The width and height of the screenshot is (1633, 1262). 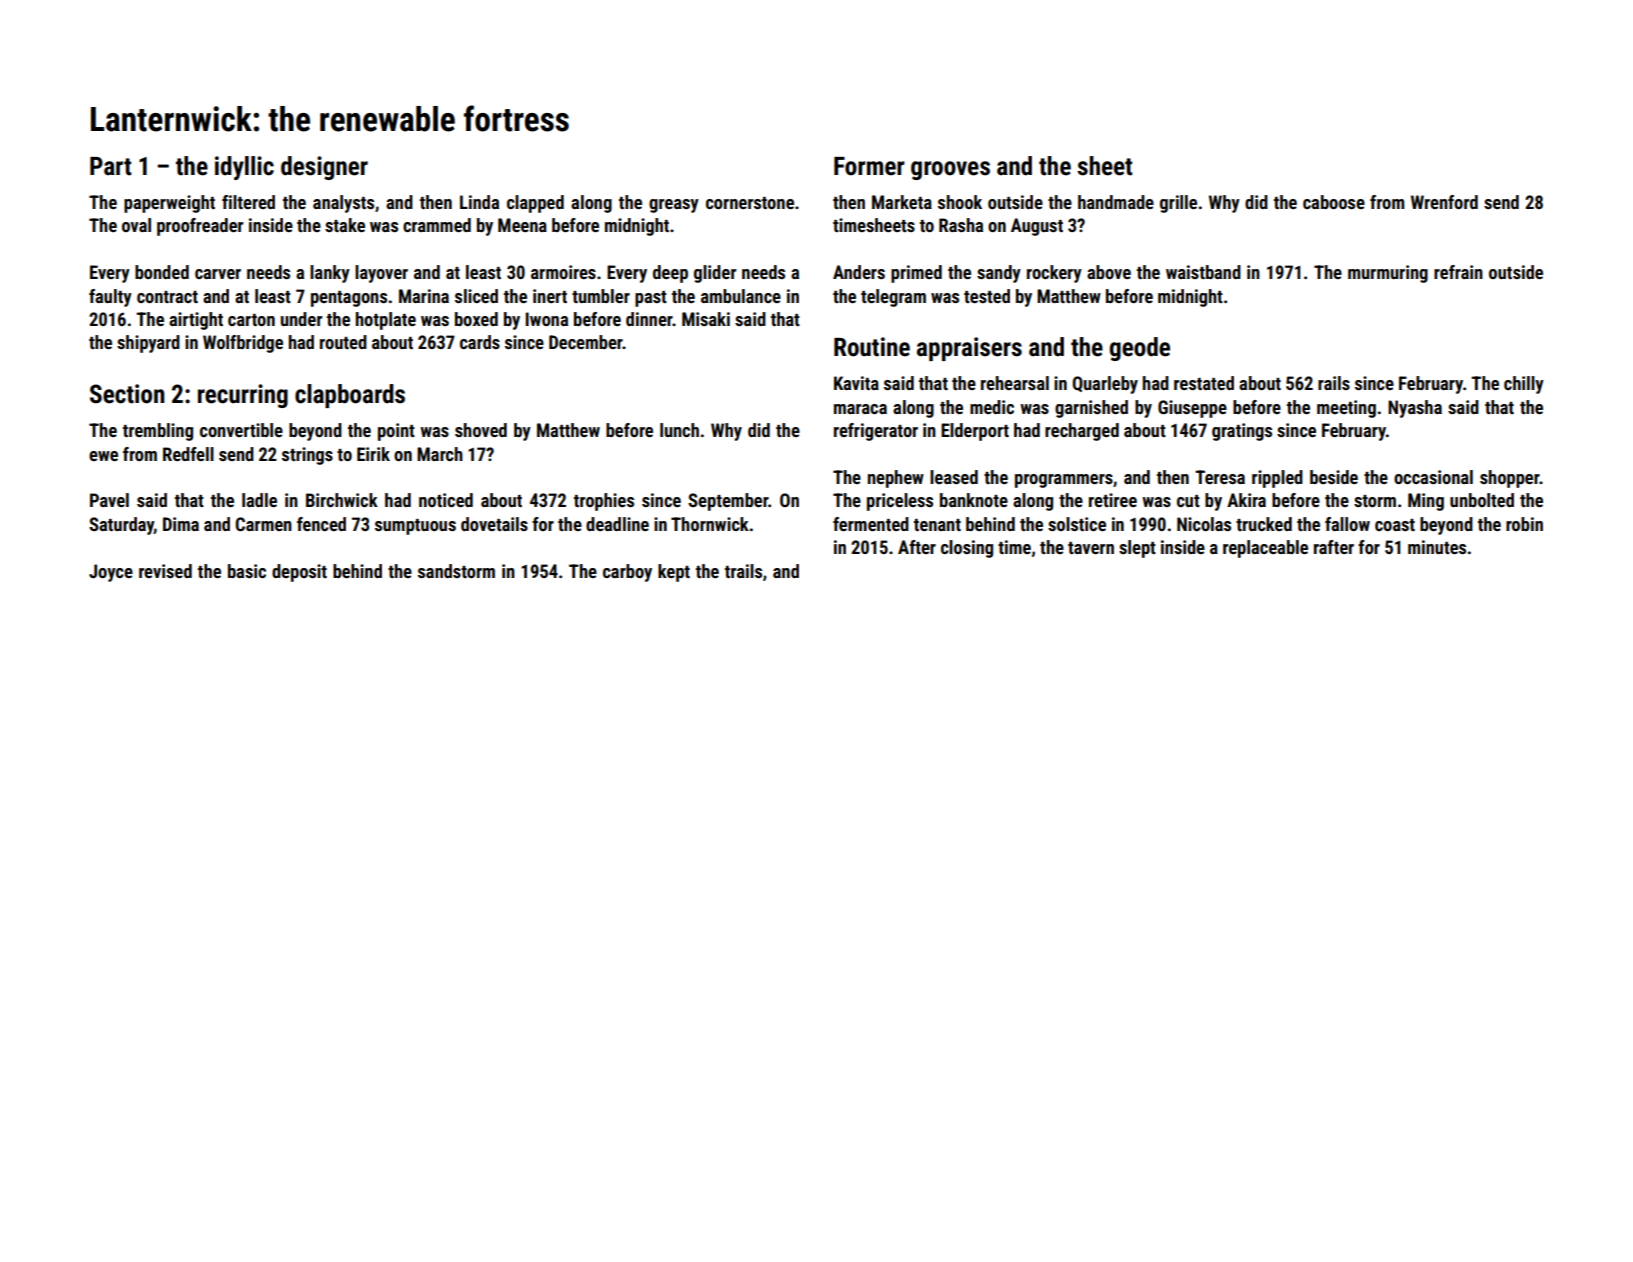 I want to click on geode, so click(x=1140, y=349).
